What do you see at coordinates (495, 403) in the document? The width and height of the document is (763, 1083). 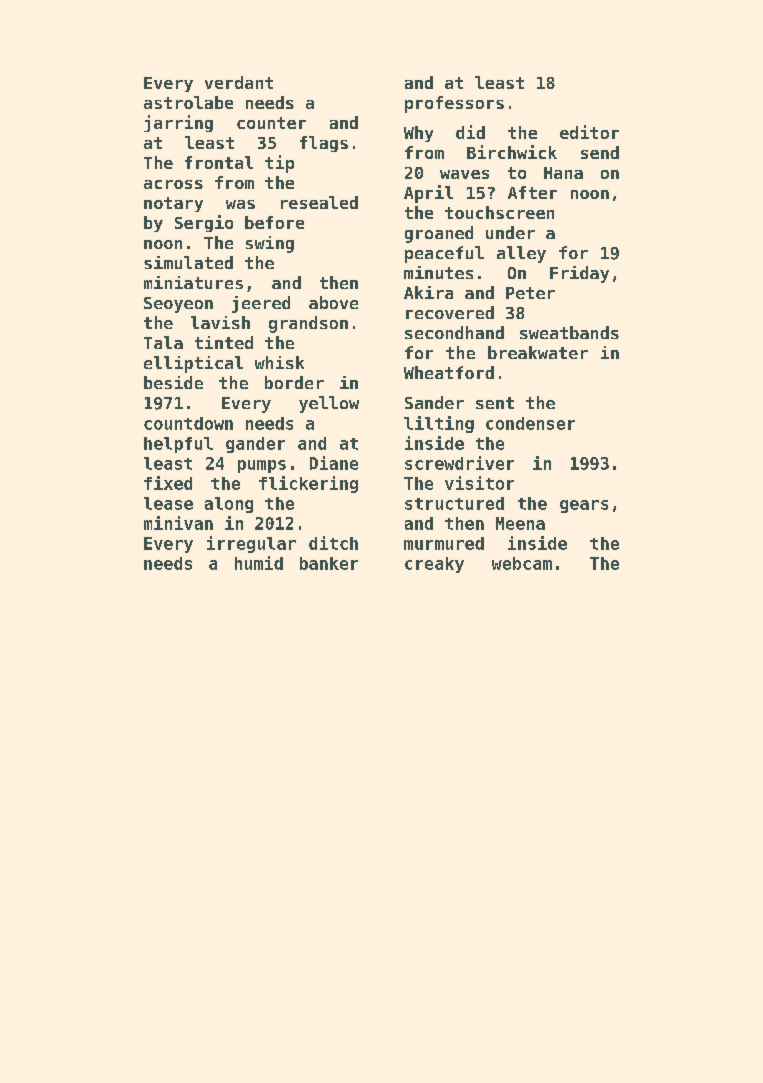 I see `sent` at bounding box center [495, 403].
